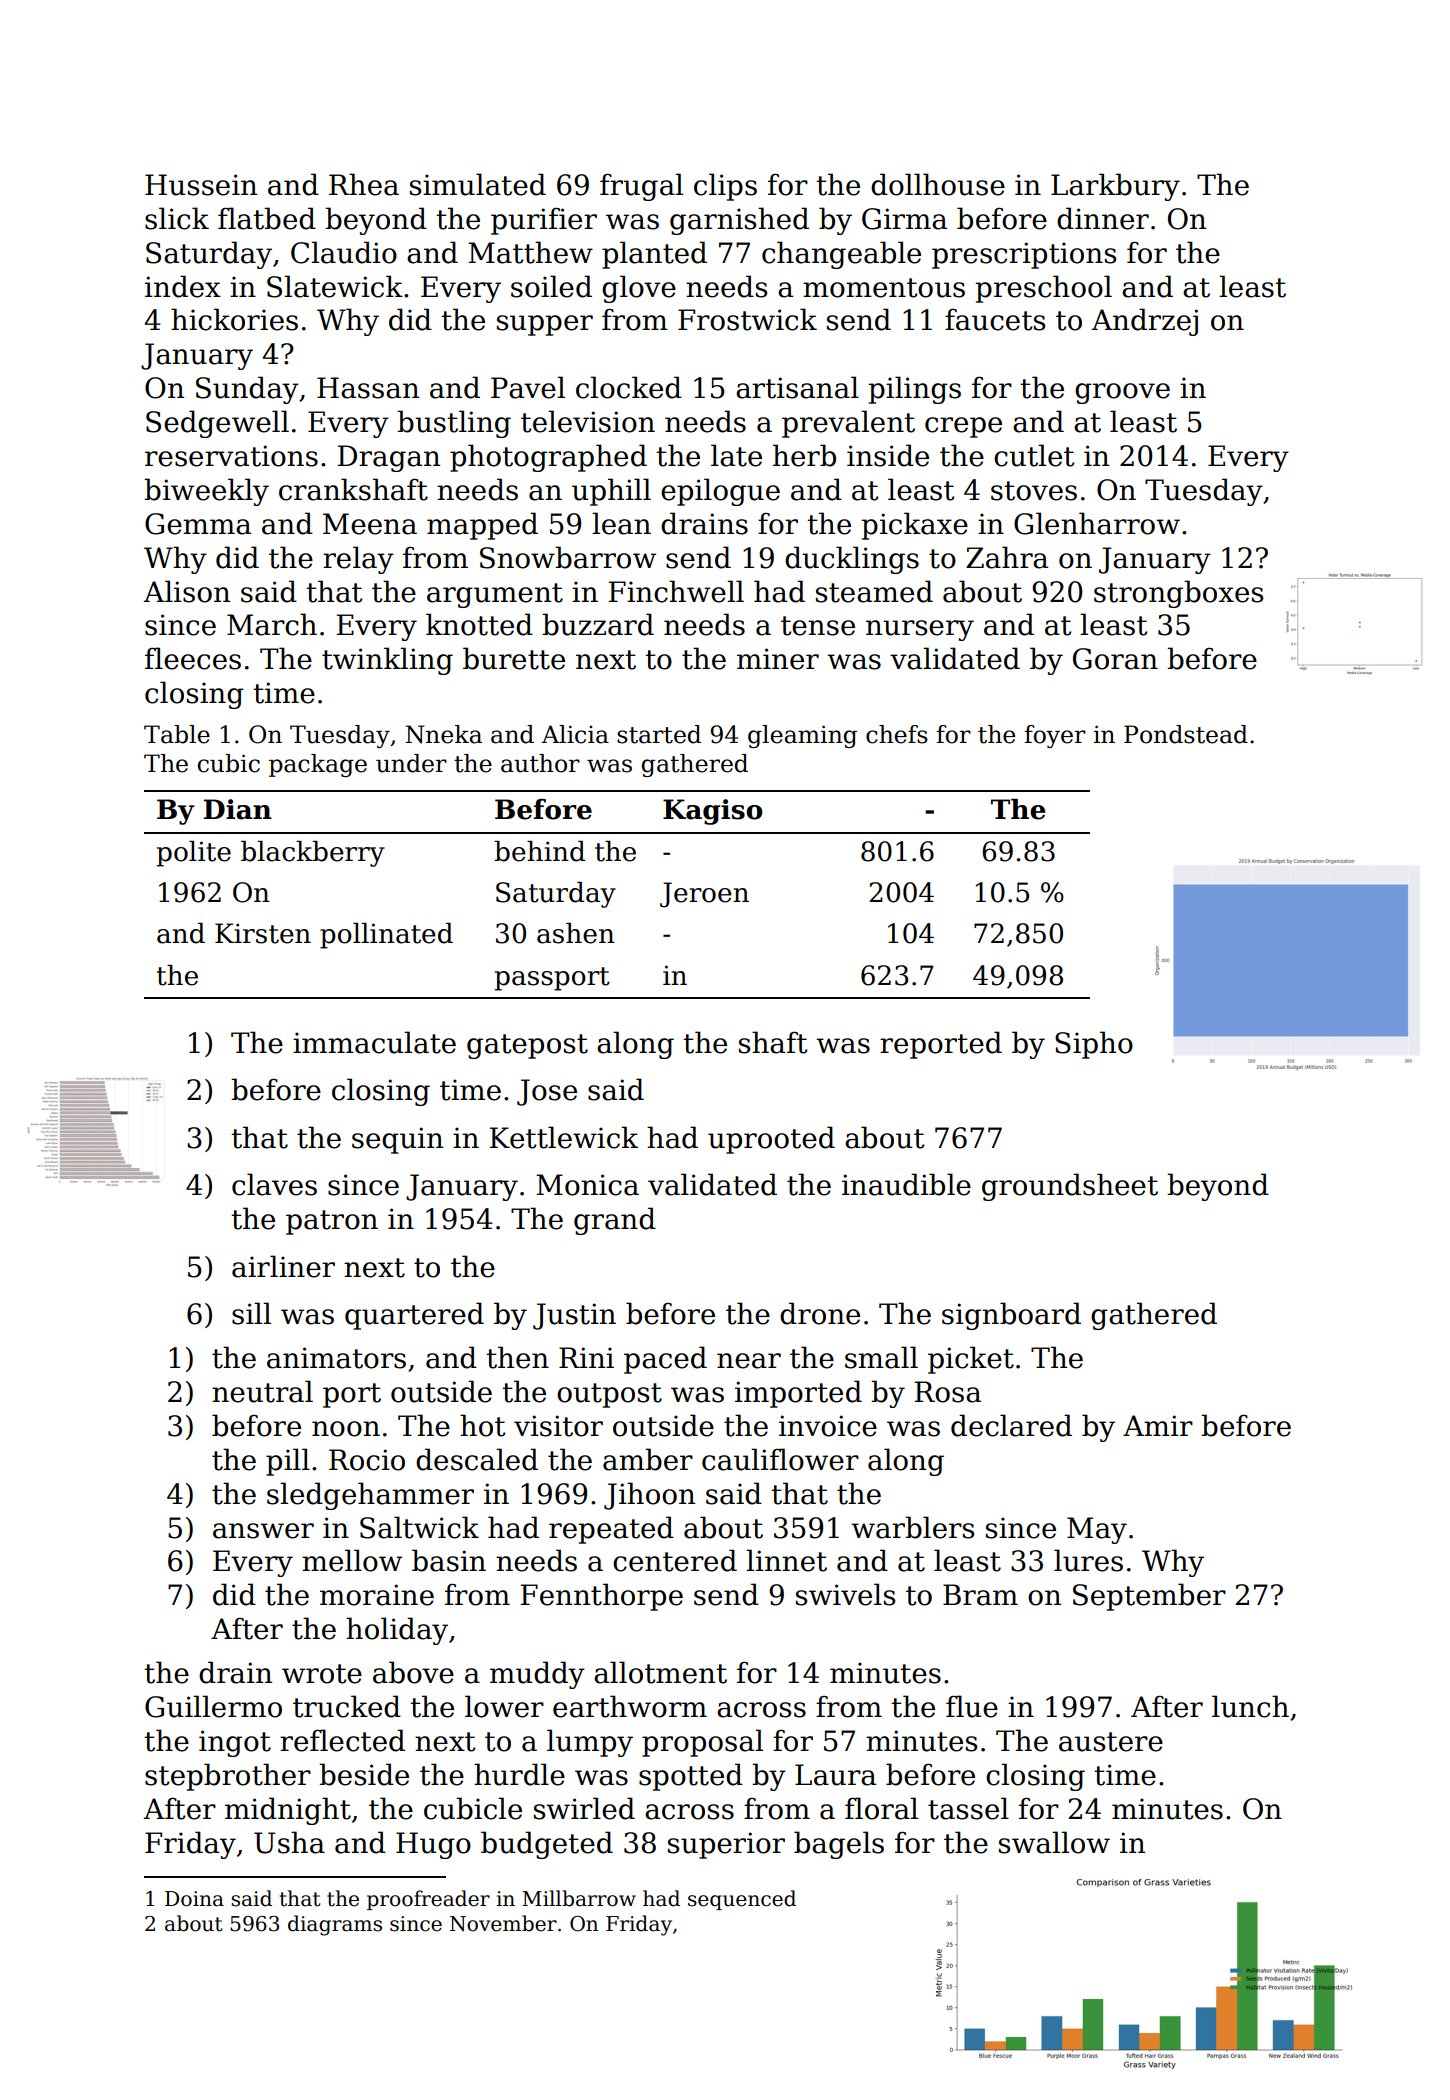 The image size is (1450, 2100). Describe the element at coordinates (665, 1360) in the screenshot. I see `paced` at that location.
